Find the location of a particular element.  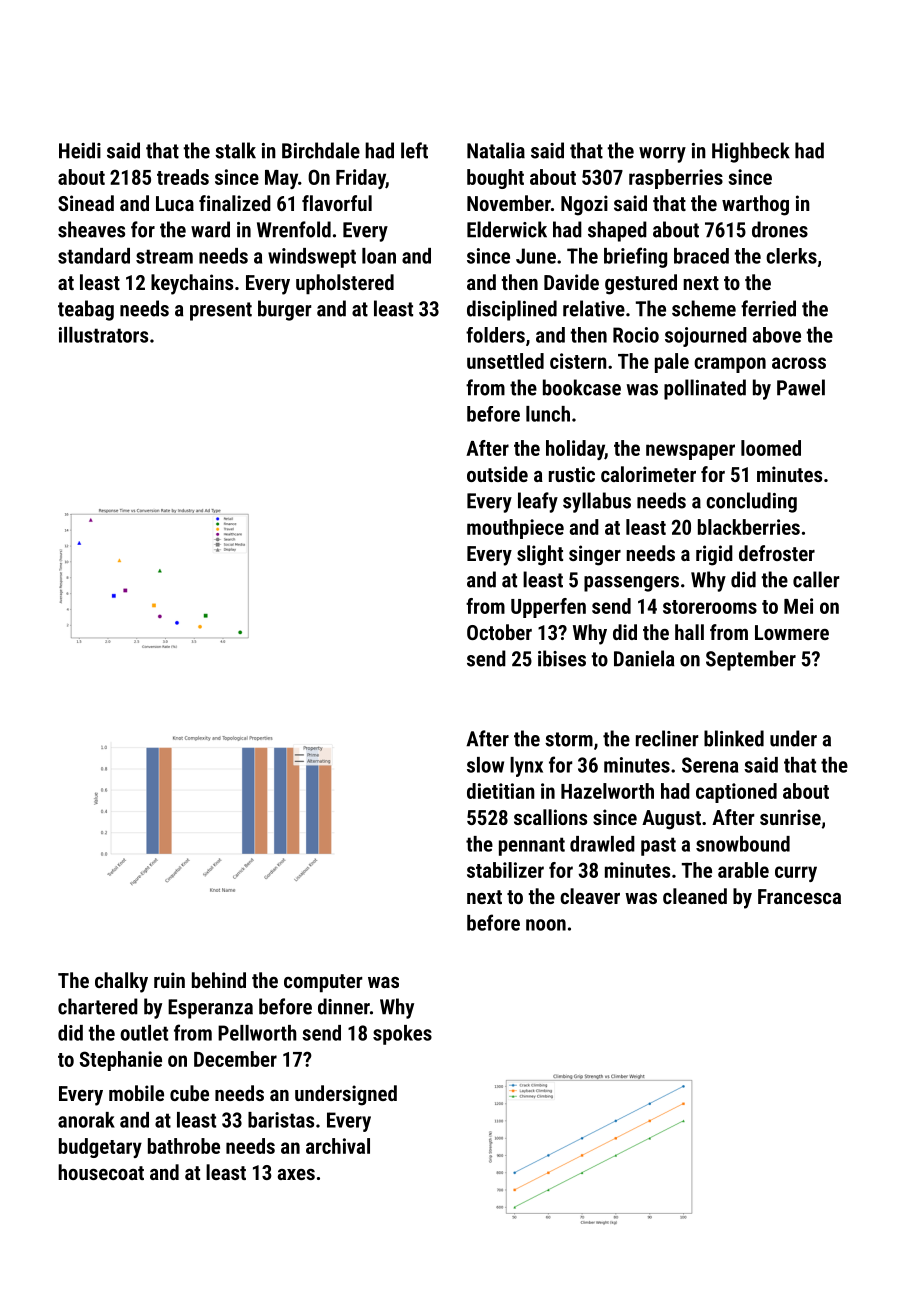

stalk is located at coordinates (235, 150).
